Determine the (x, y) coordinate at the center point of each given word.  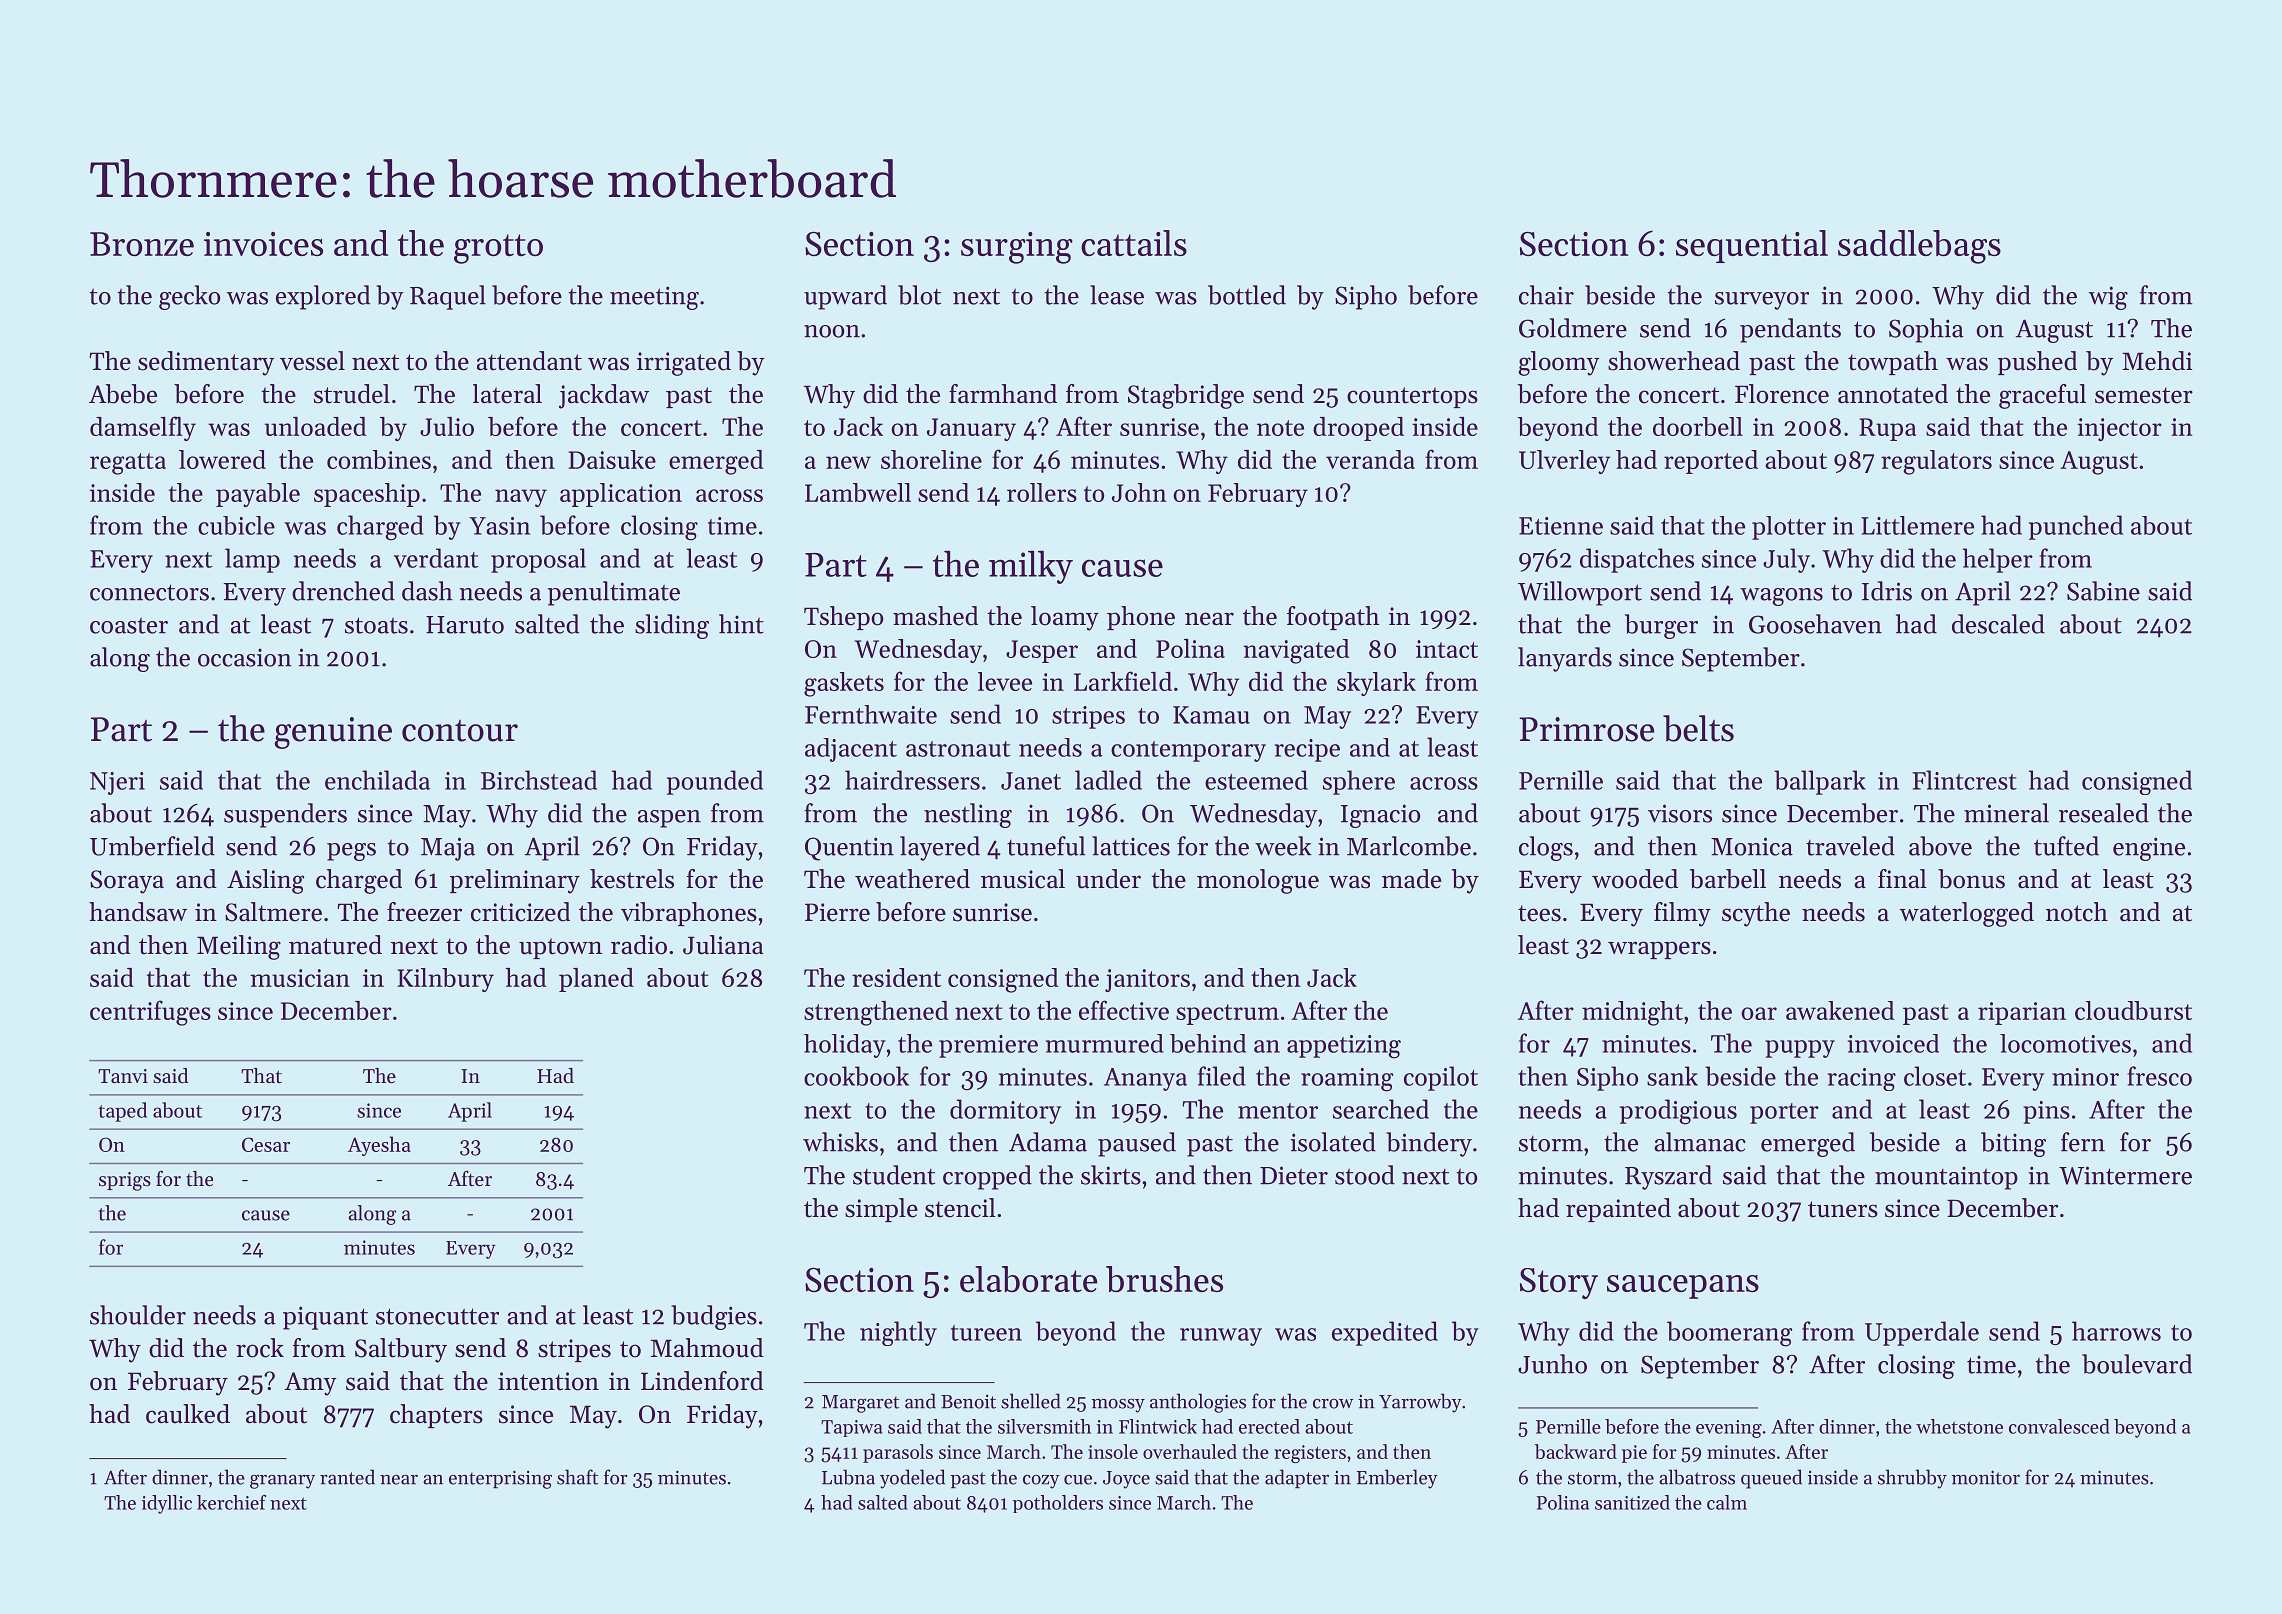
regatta (128, 464)
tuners (1843, 1209)
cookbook (856, 1076)
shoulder (138, 1315)
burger (1661, 626)
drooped (1358, 429)
